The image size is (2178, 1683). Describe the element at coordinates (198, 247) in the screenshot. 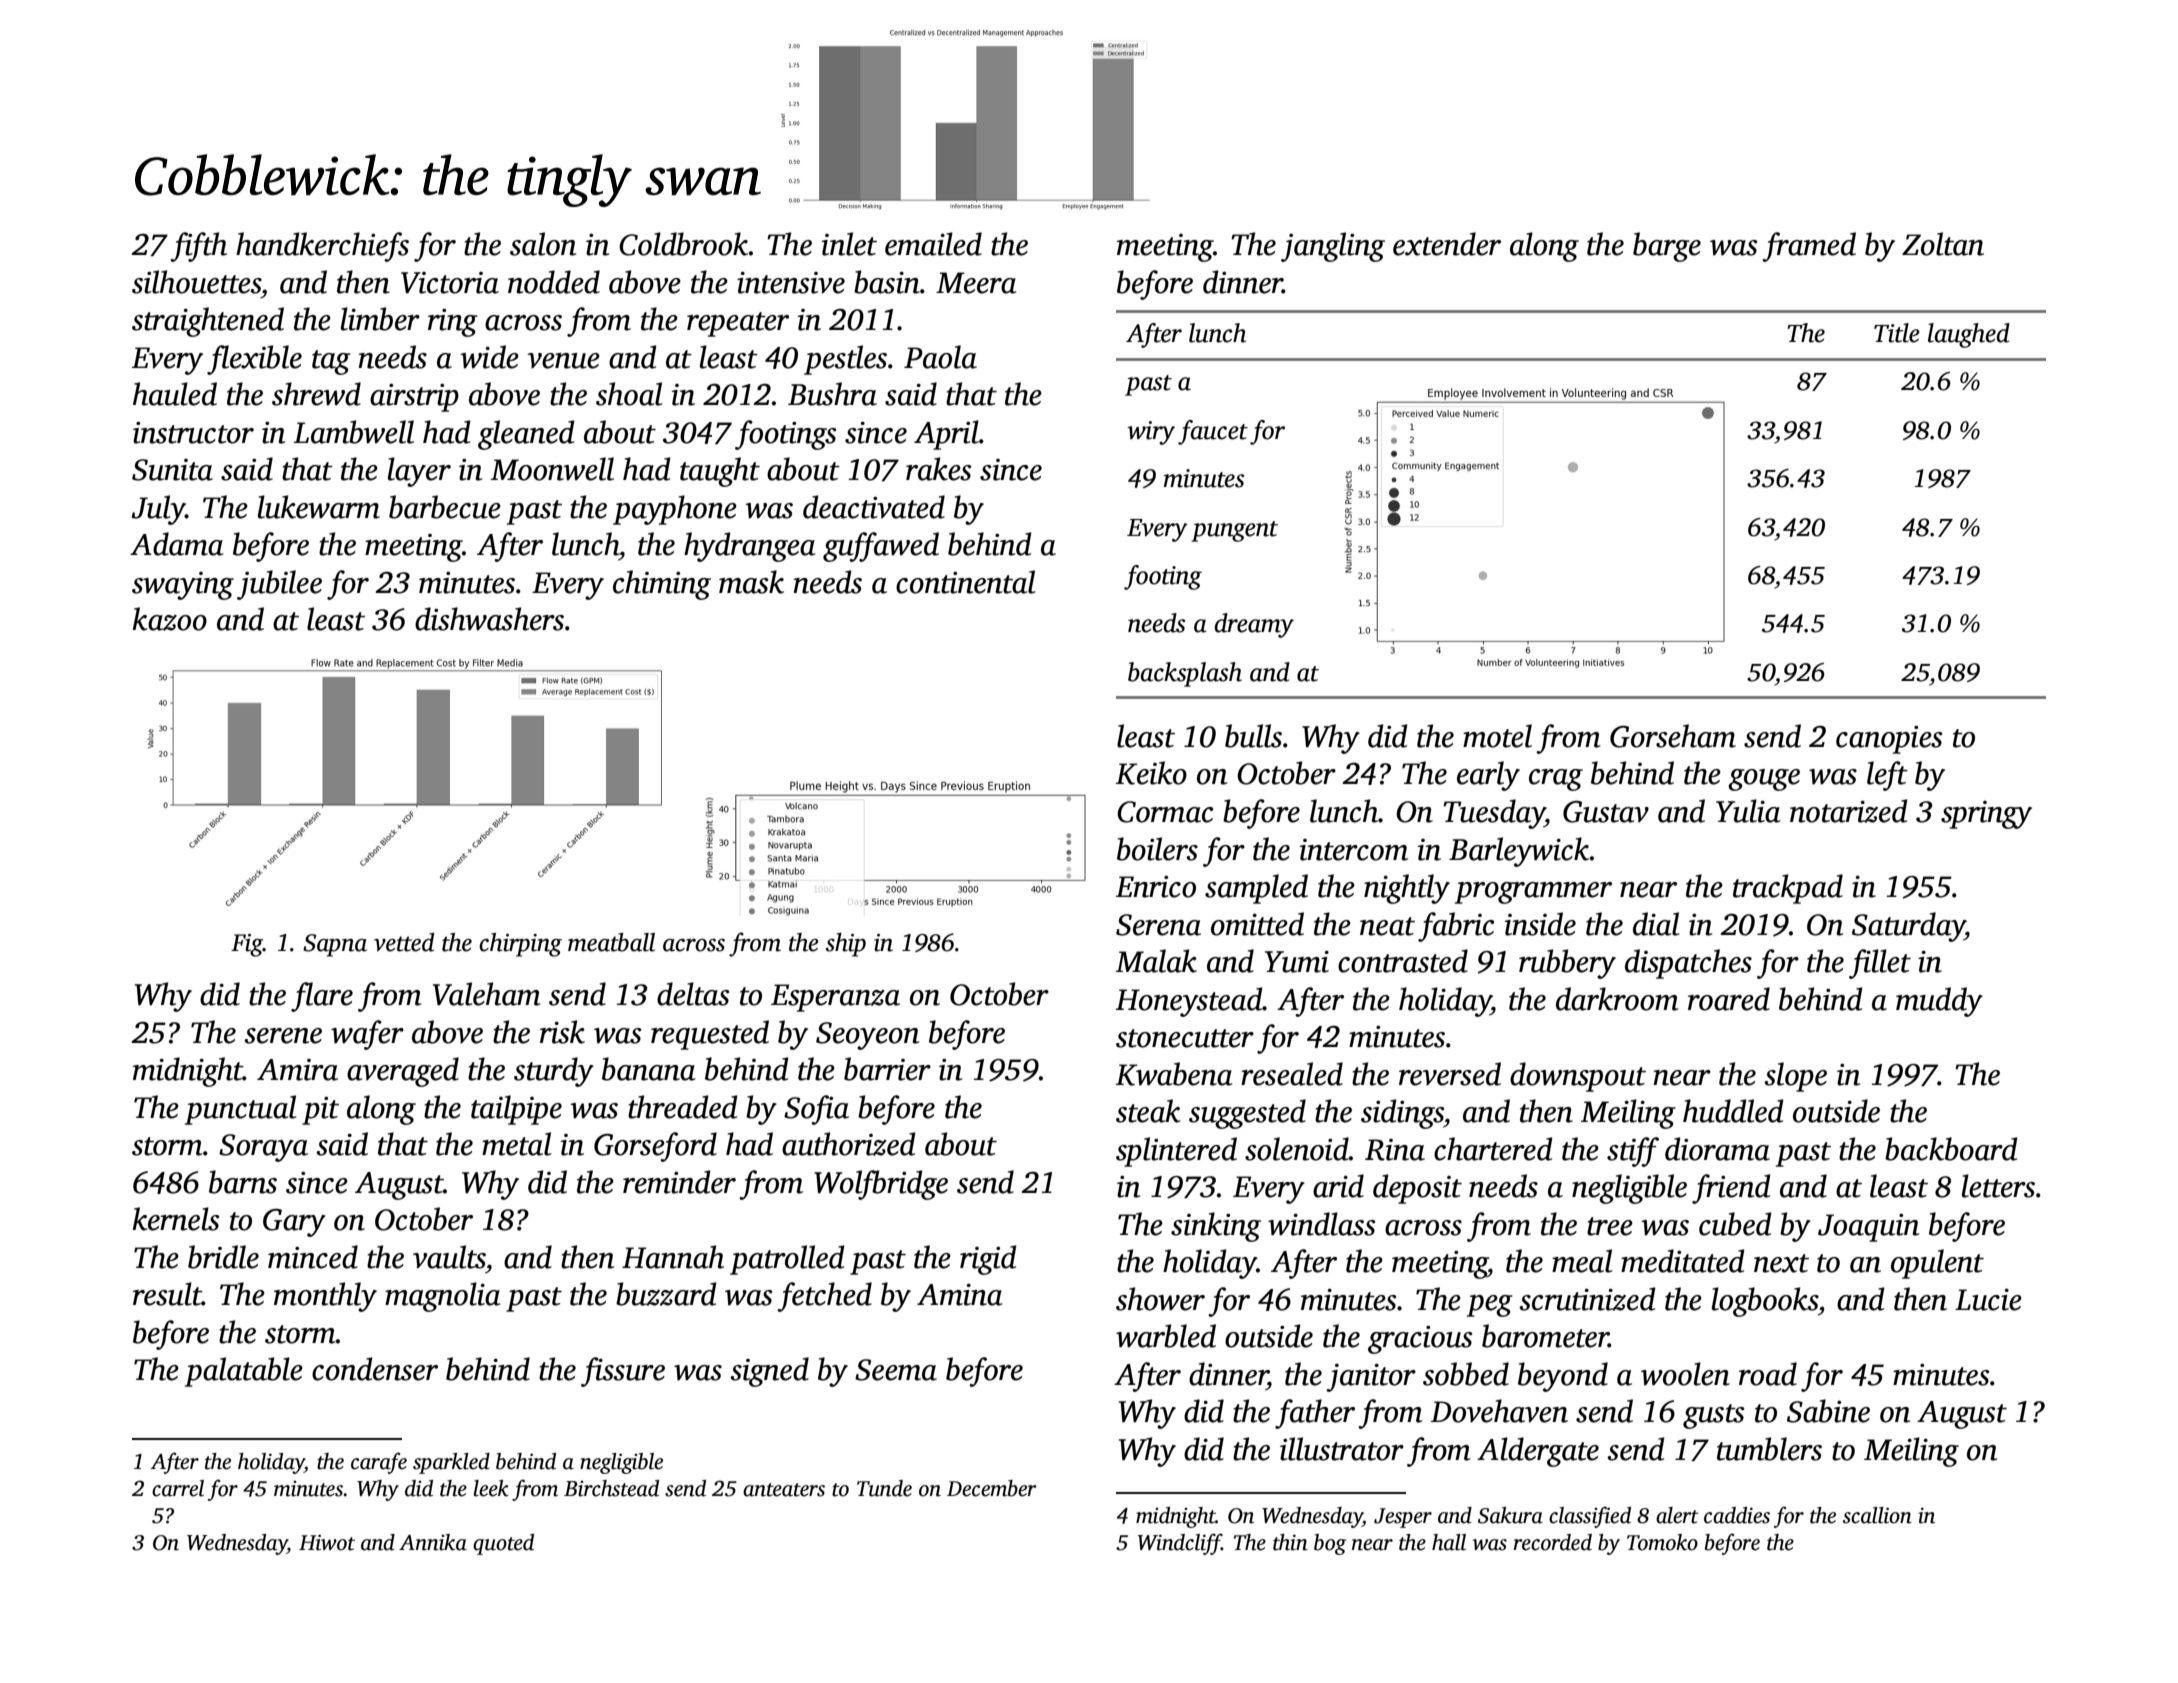

I see `fifth` at that location.
